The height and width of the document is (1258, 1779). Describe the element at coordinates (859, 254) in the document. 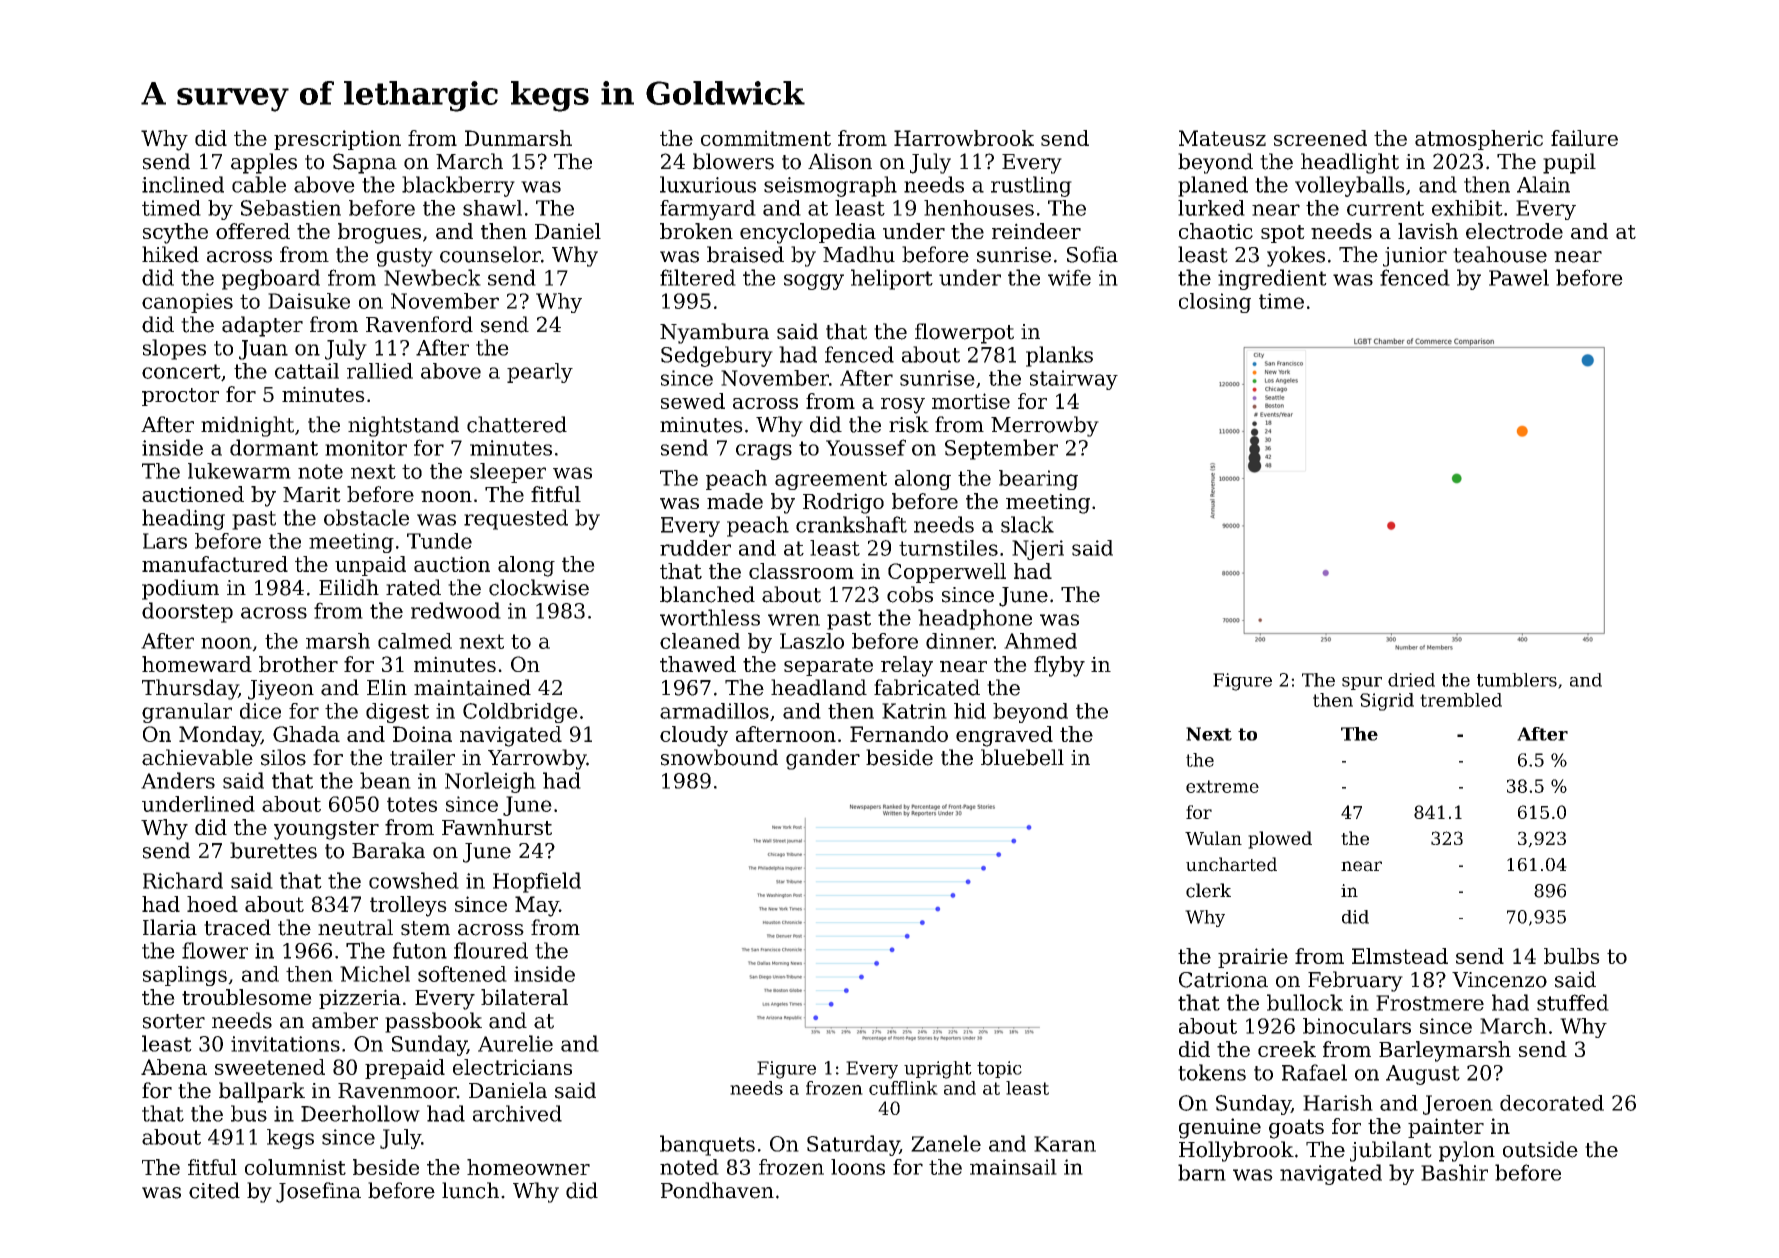

I see `Madhu` at that location.
